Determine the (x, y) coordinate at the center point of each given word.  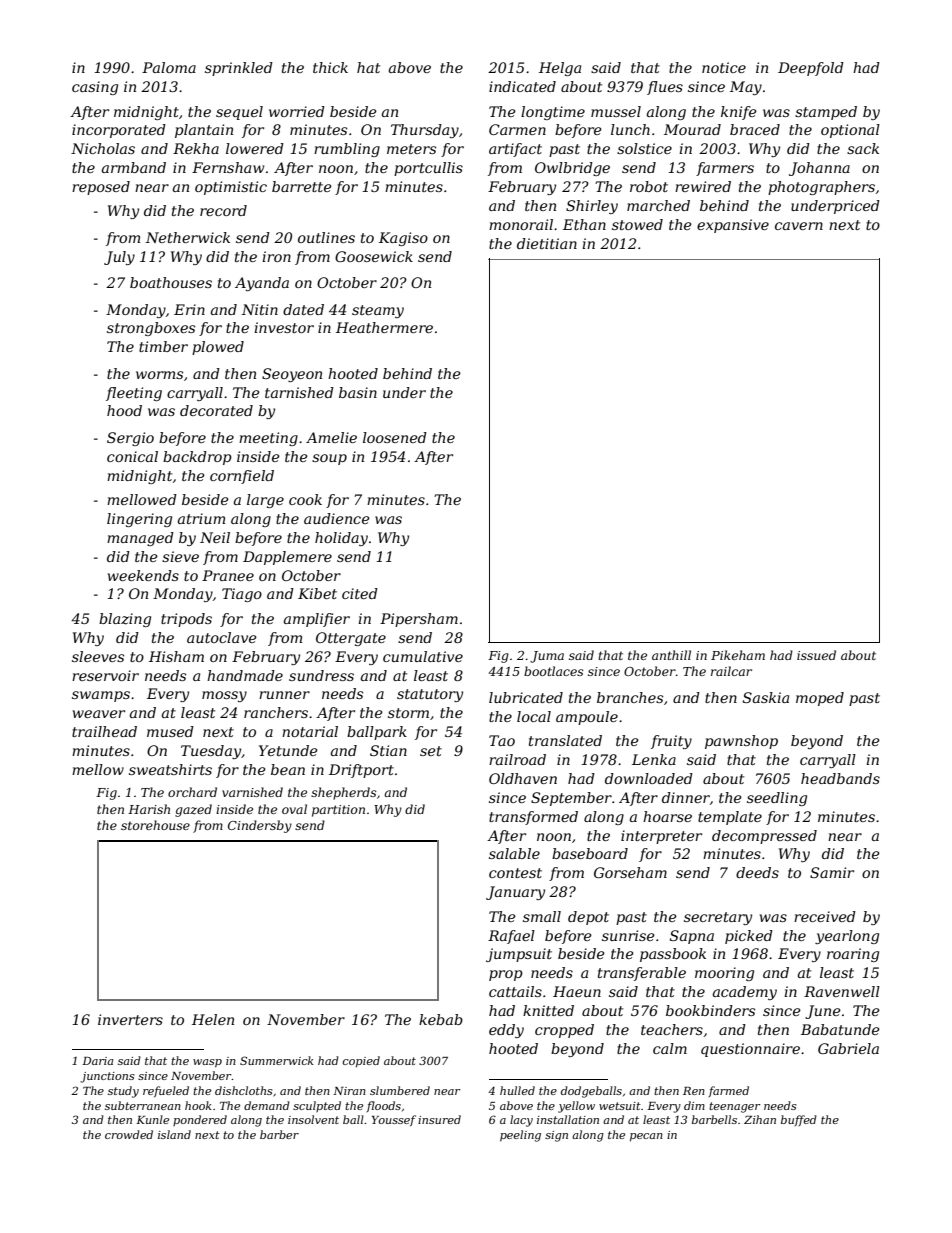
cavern (799, 226)
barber (279, 1134)
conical (132, 456)
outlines (326, 237)
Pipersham (419, 620)
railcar (731, 671)
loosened (395, 437)
